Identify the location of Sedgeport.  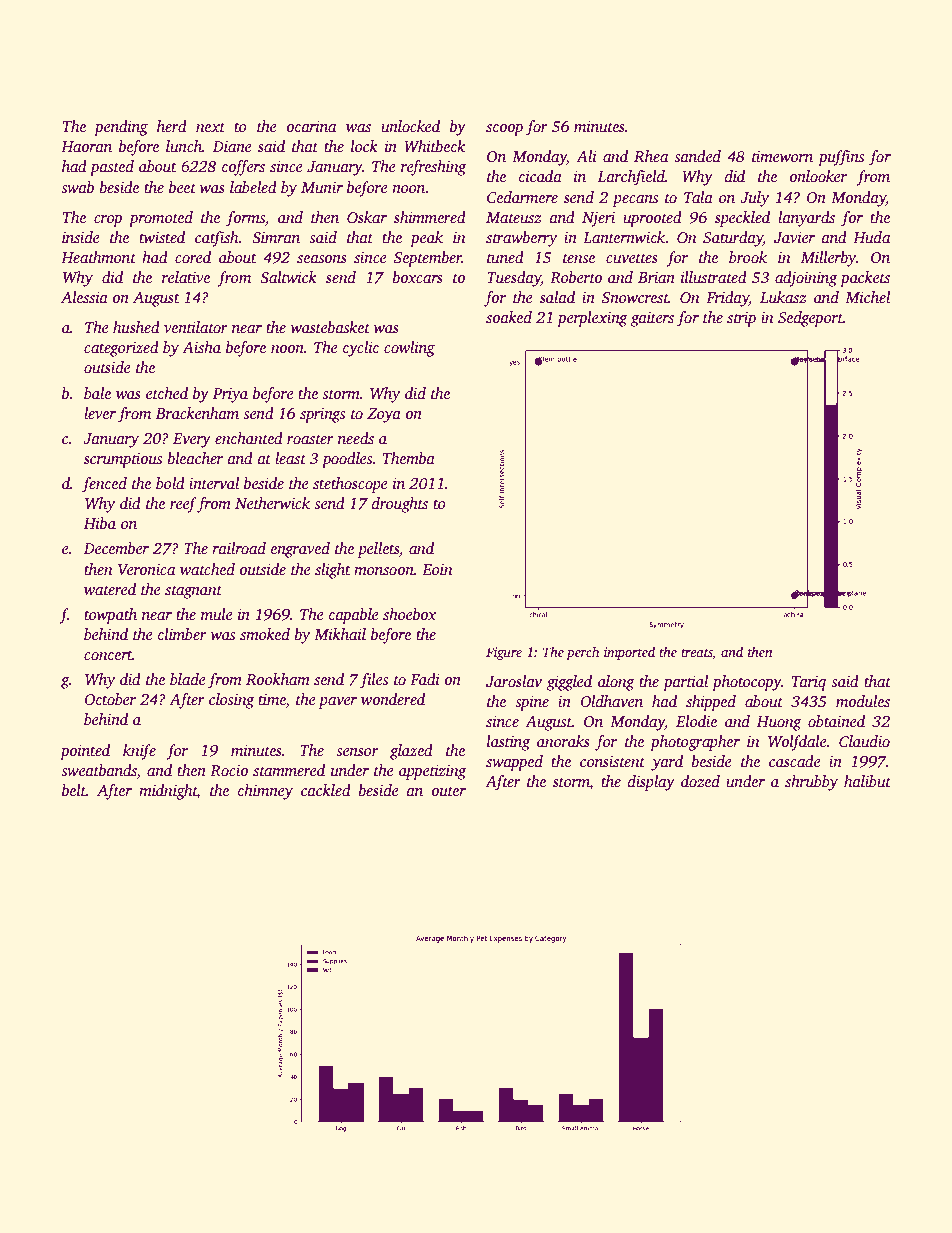
(810, 319).
